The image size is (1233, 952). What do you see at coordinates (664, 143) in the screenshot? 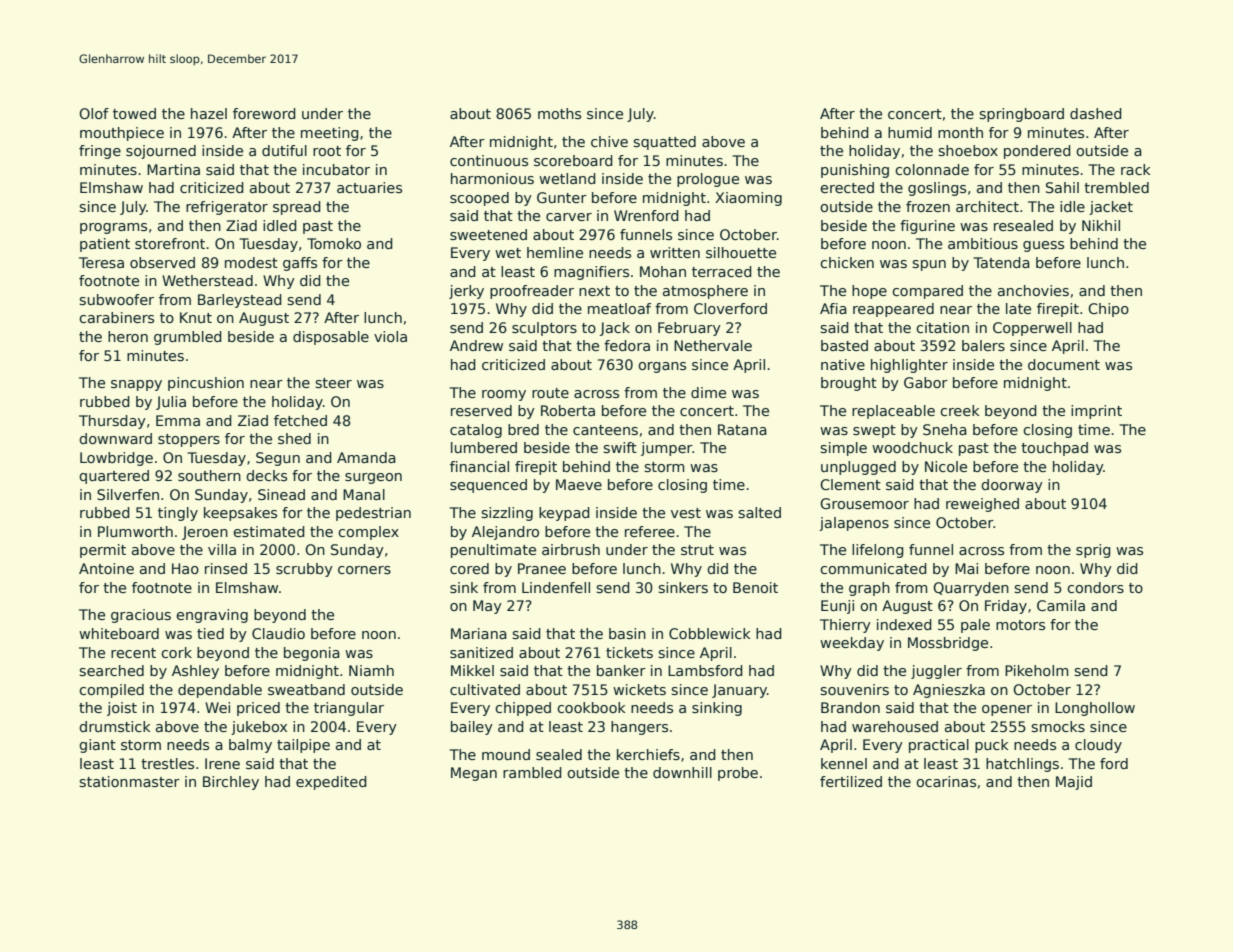
I see `squatted` at bounding box center [664, 143].
